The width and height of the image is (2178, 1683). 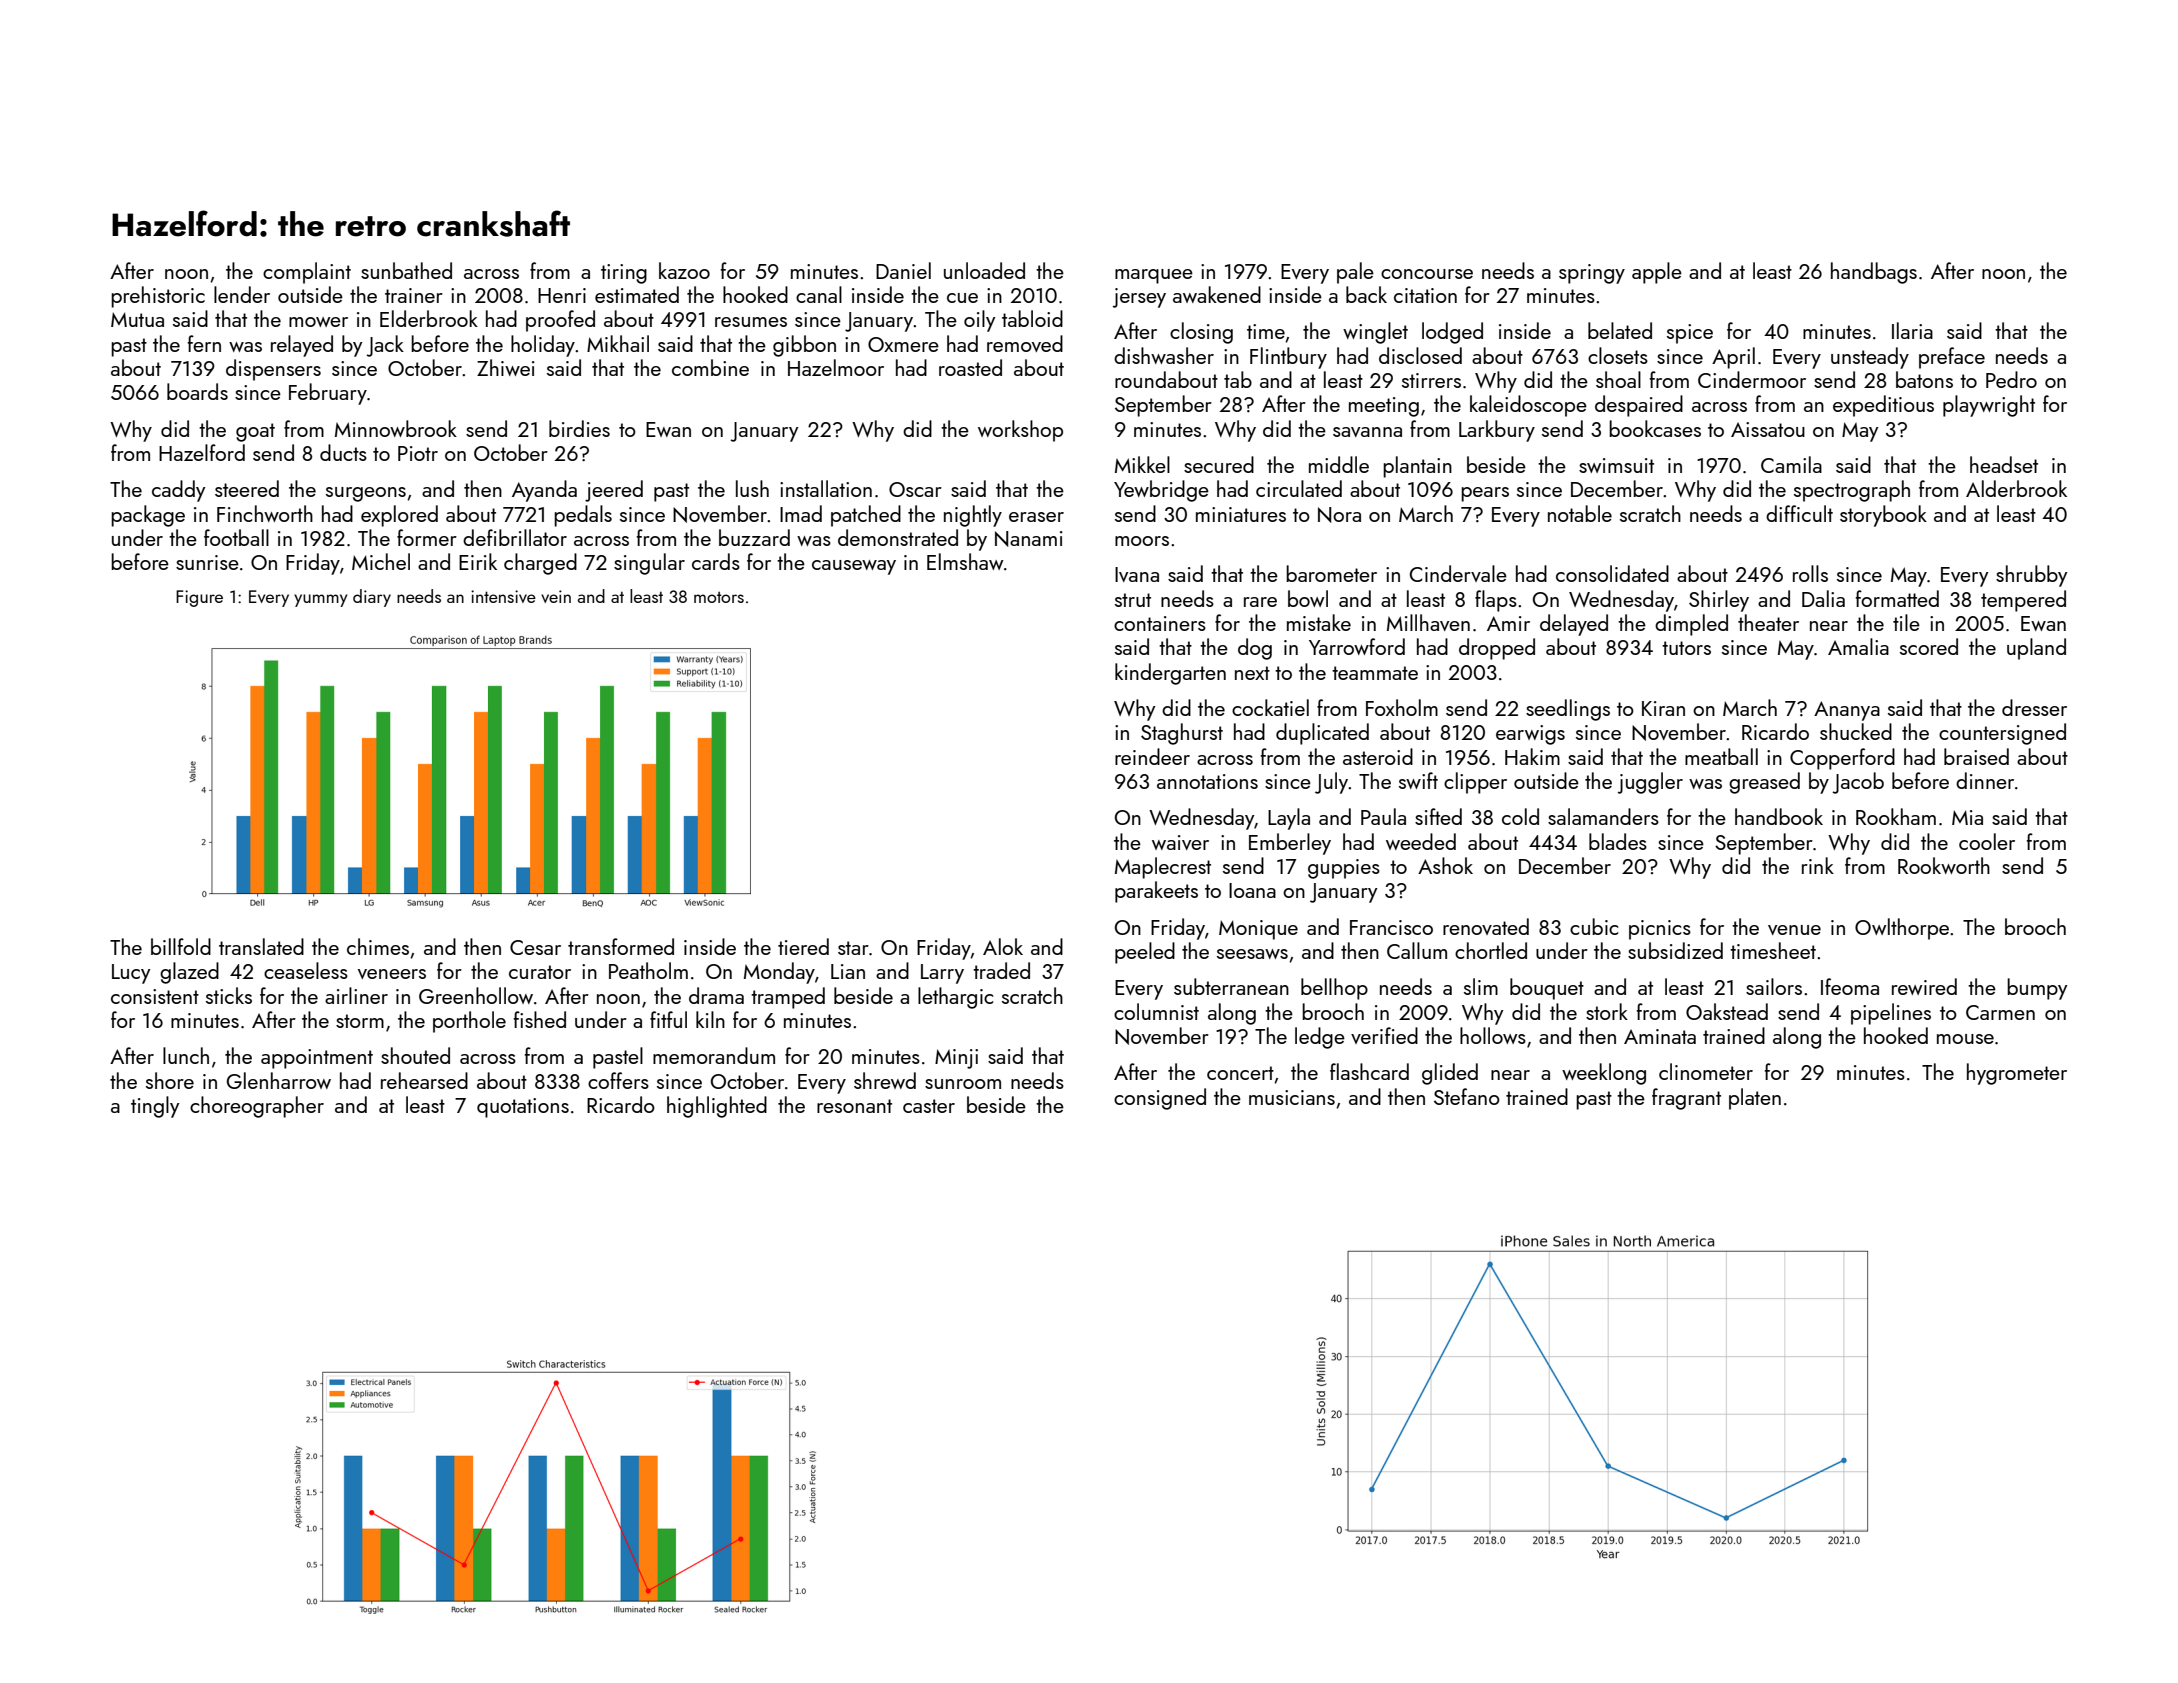 What do you see at coordinates (1912, 330) in the image?
I see `Ilaria` at bounding box center [1912, 330].
